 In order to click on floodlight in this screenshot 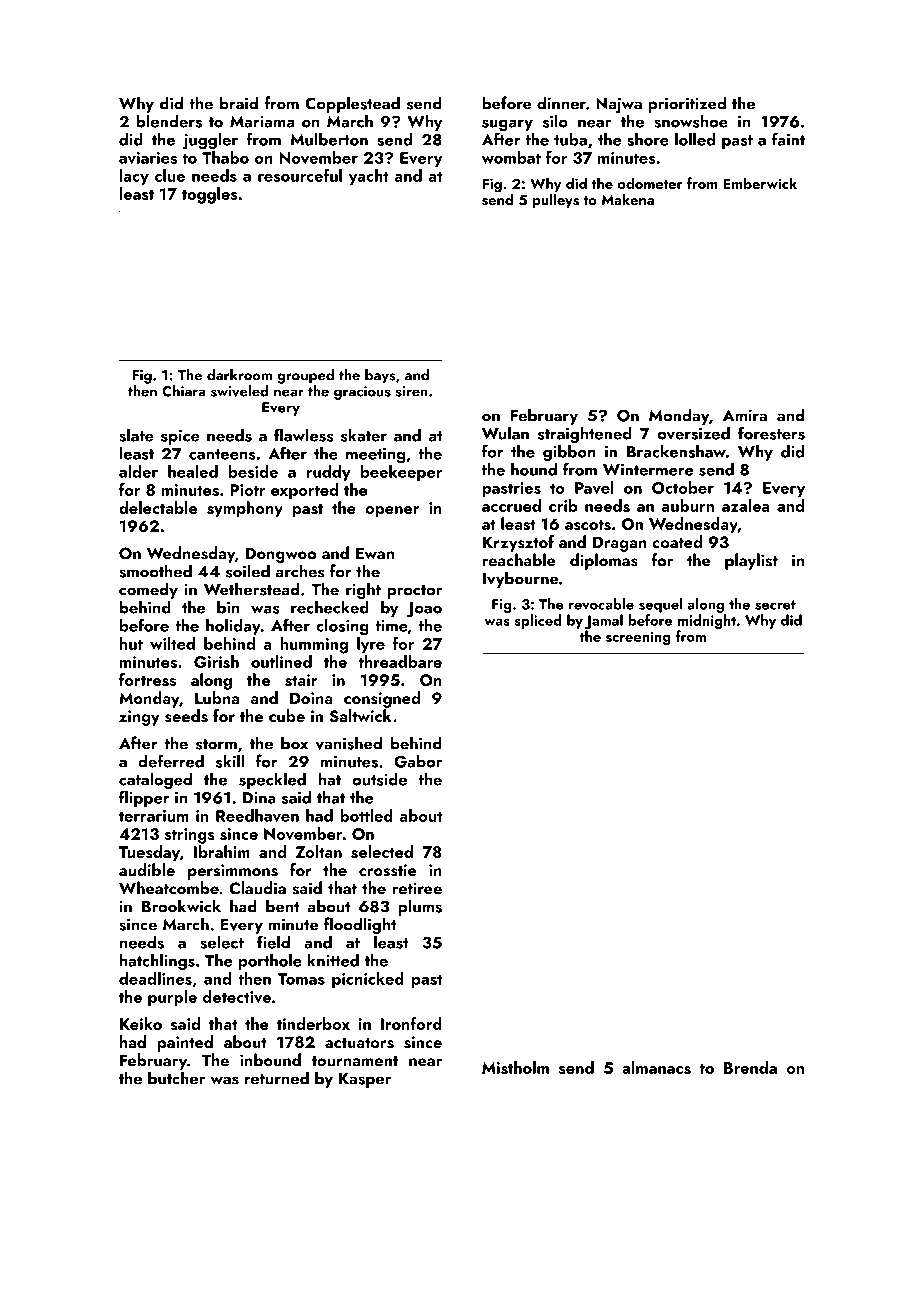, I will do `click(360, 925)`.
